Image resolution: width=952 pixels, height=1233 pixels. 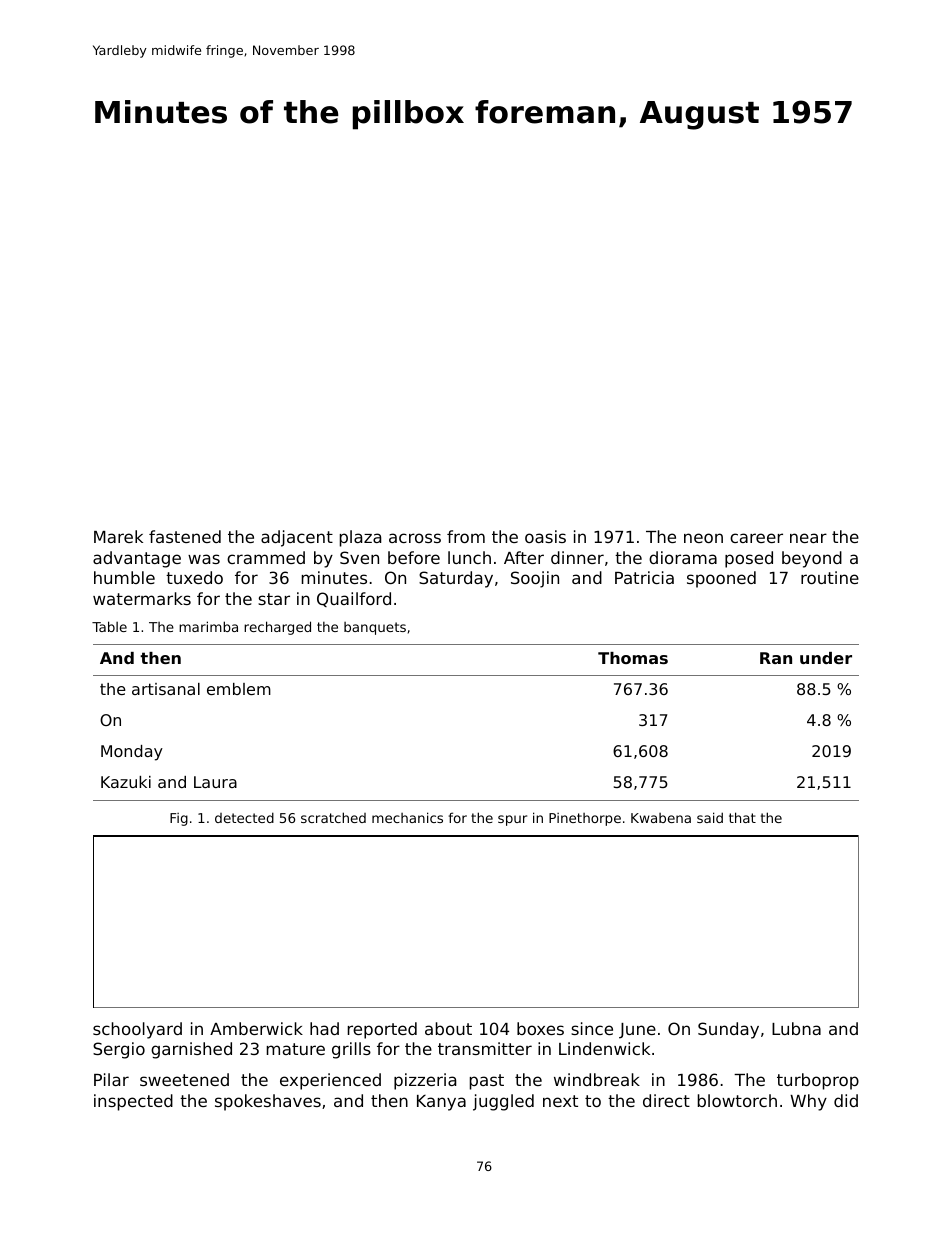 What do you see at coordinates (512, 820) in the page?
I see `spur` at bounding box center [512, 820].
